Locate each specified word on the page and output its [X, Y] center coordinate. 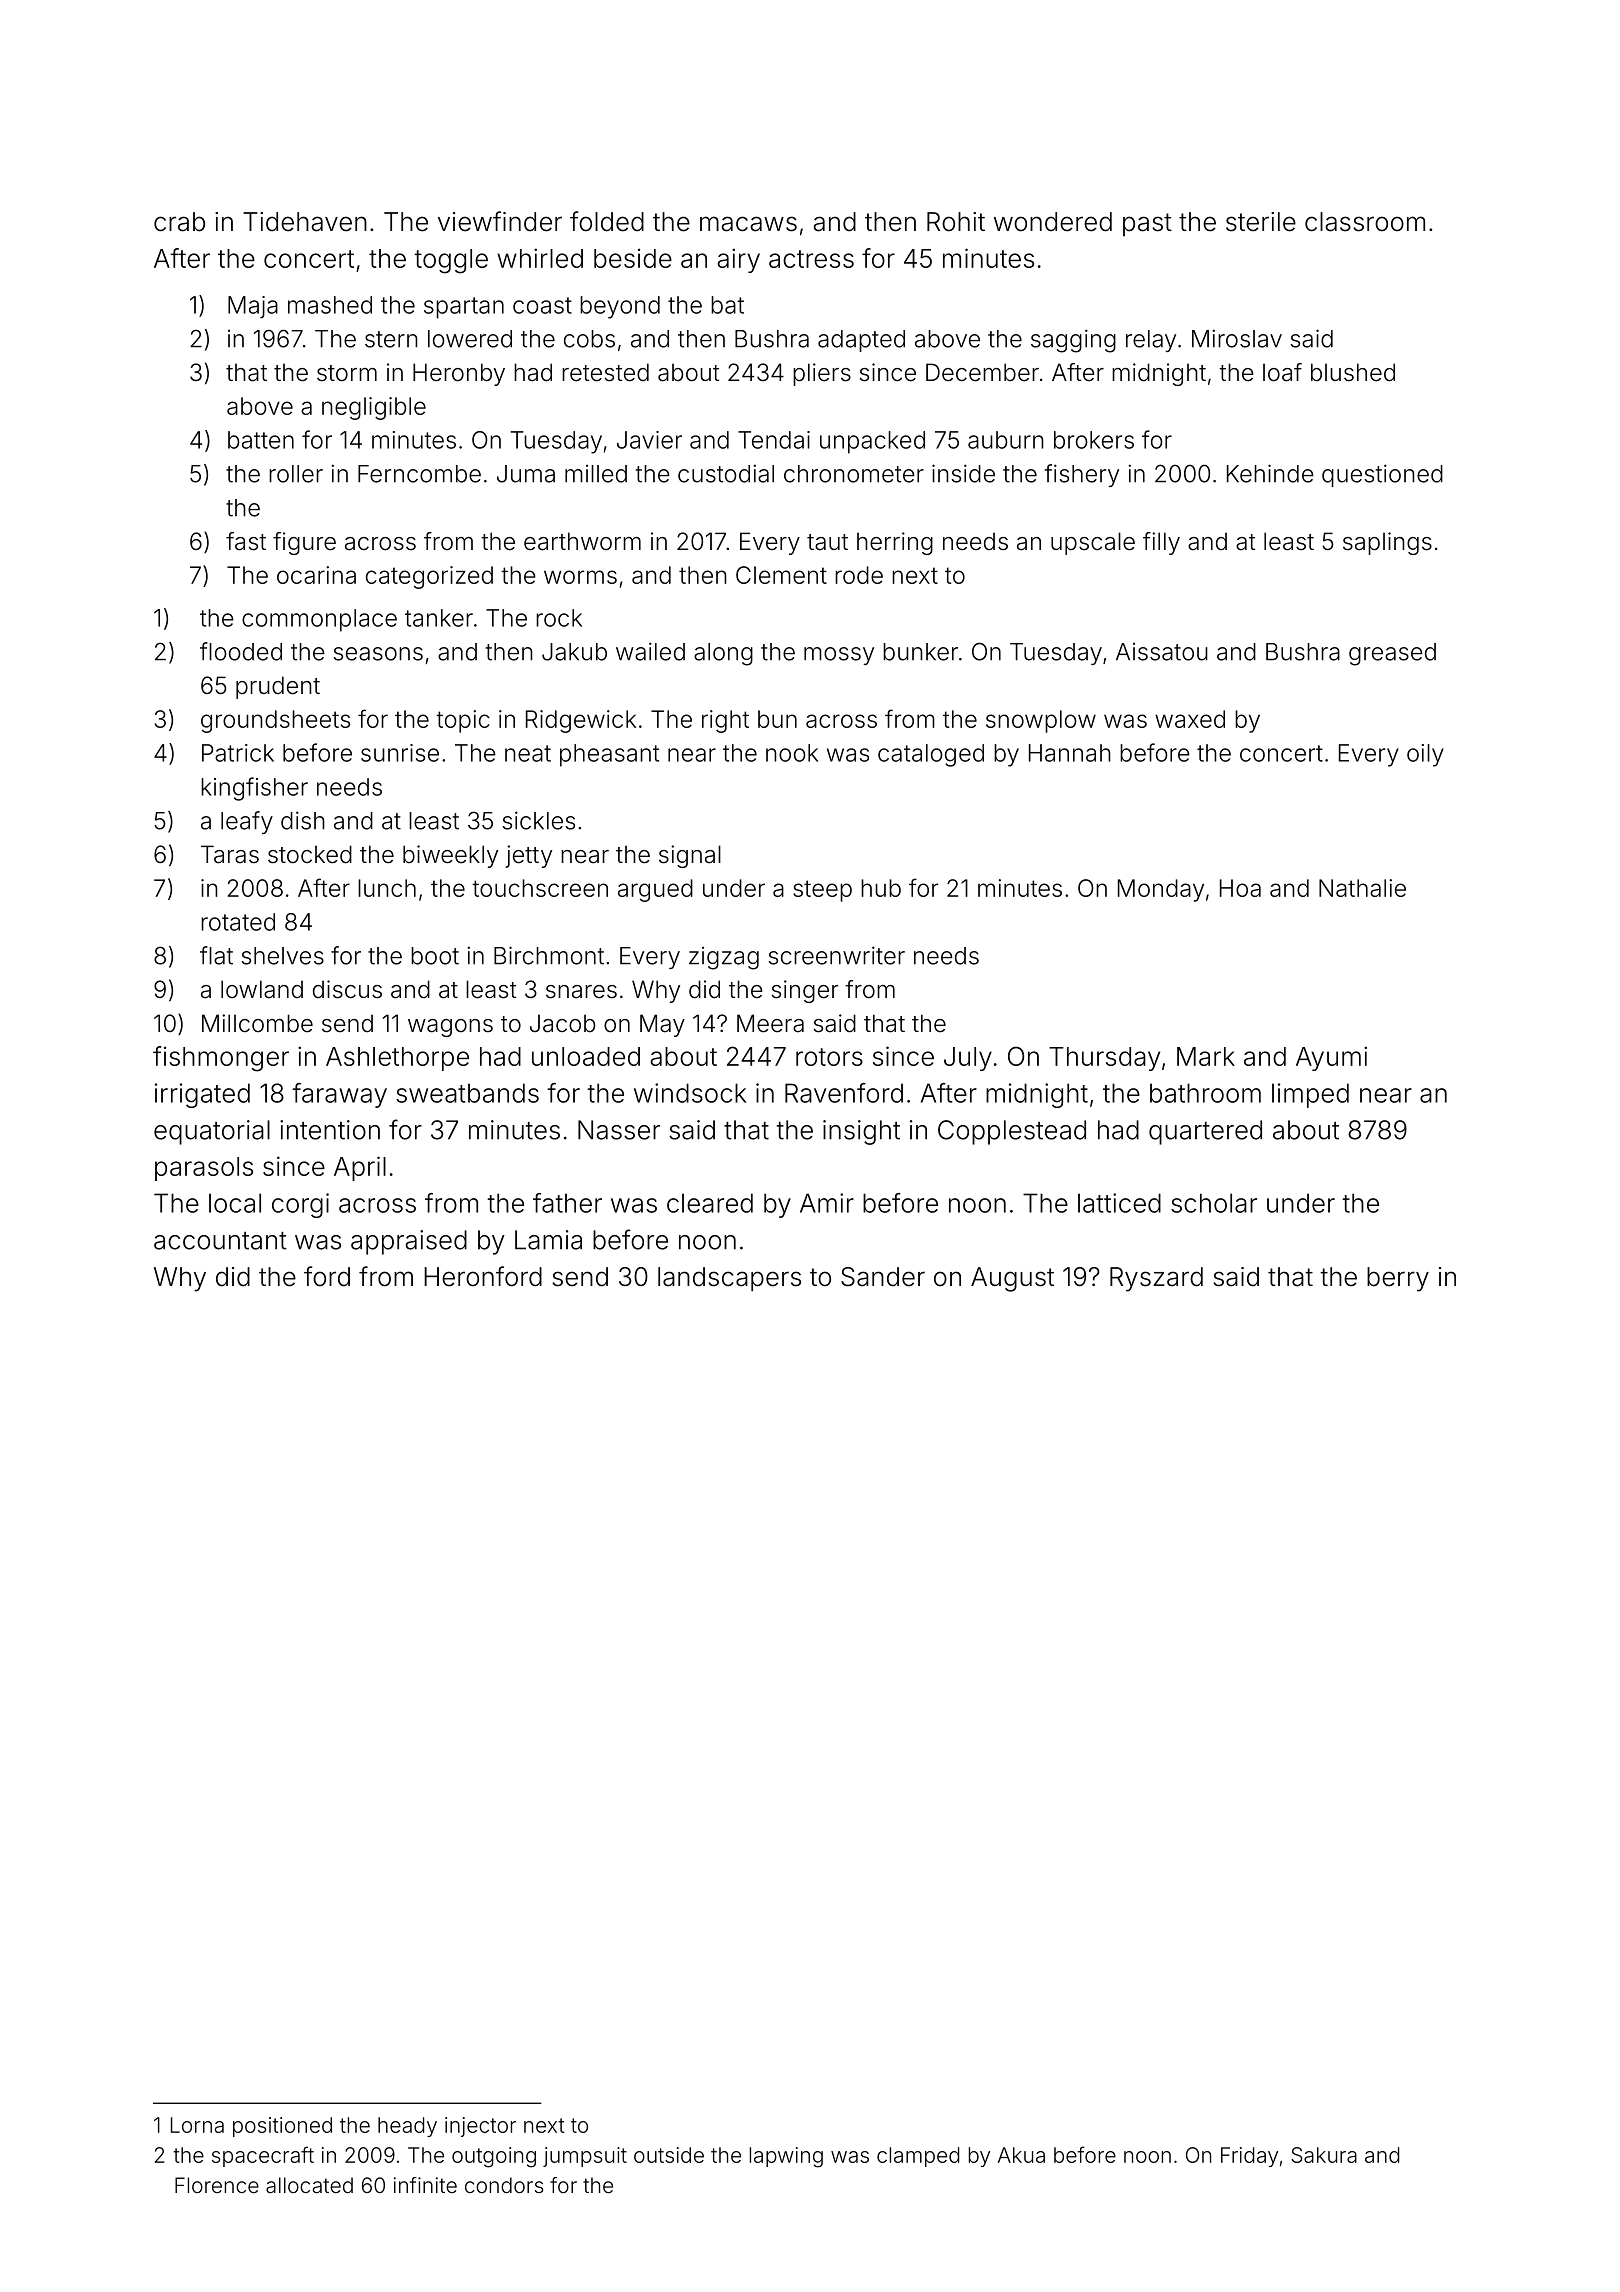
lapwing [786, 2157]
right [725, 721]
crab [179, 222]
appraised [409, 1242]
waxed [1190, 719]
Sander [883, 1277]
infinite [425, 2185]
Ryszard [1156, 1279]
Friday [1249, 2157]
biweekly [450, 856]
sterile [1261, 222]
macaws [748, 224]
